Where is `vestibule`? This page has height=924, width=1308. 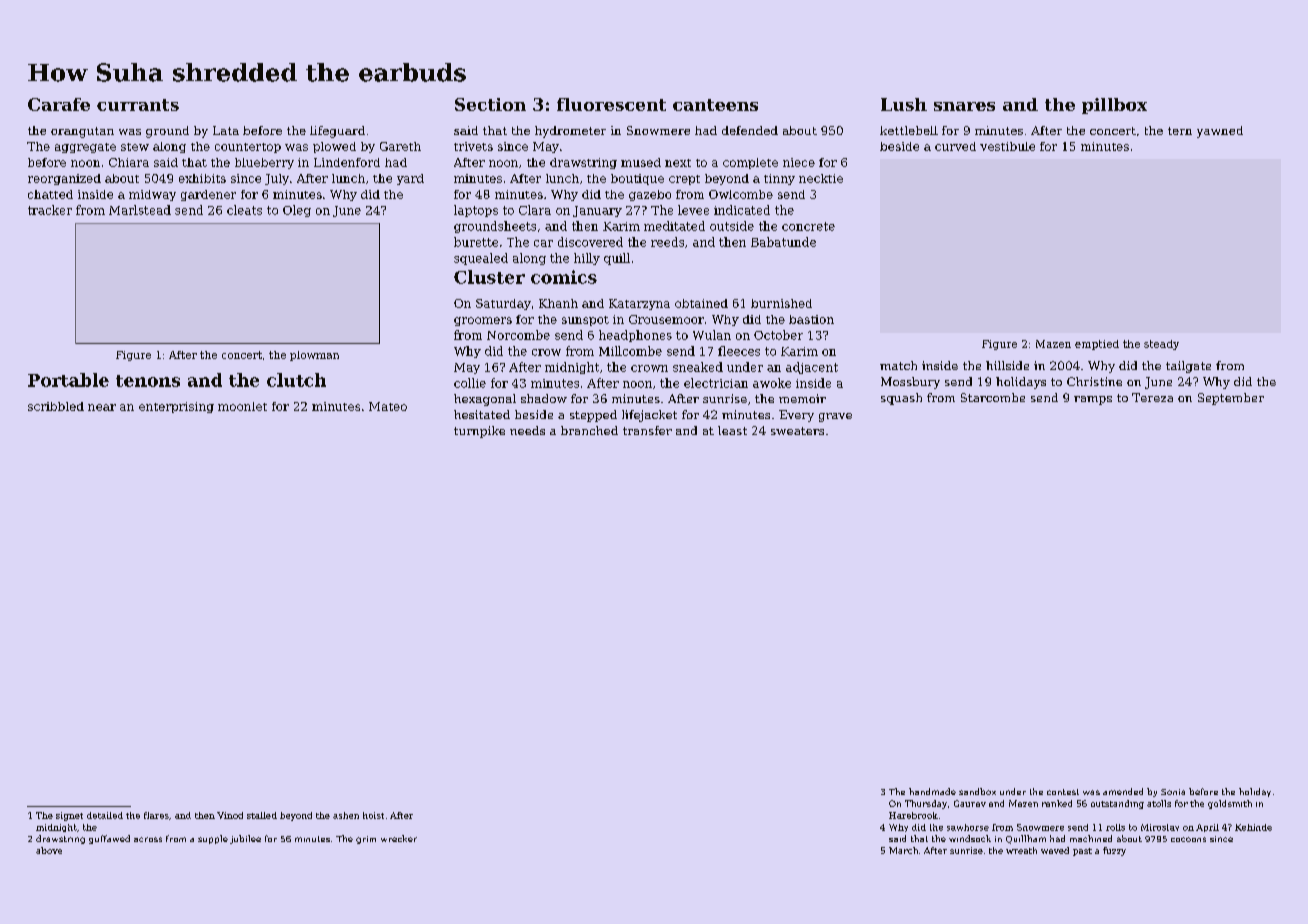
vestibule is located at coordinates (1007, 146).
